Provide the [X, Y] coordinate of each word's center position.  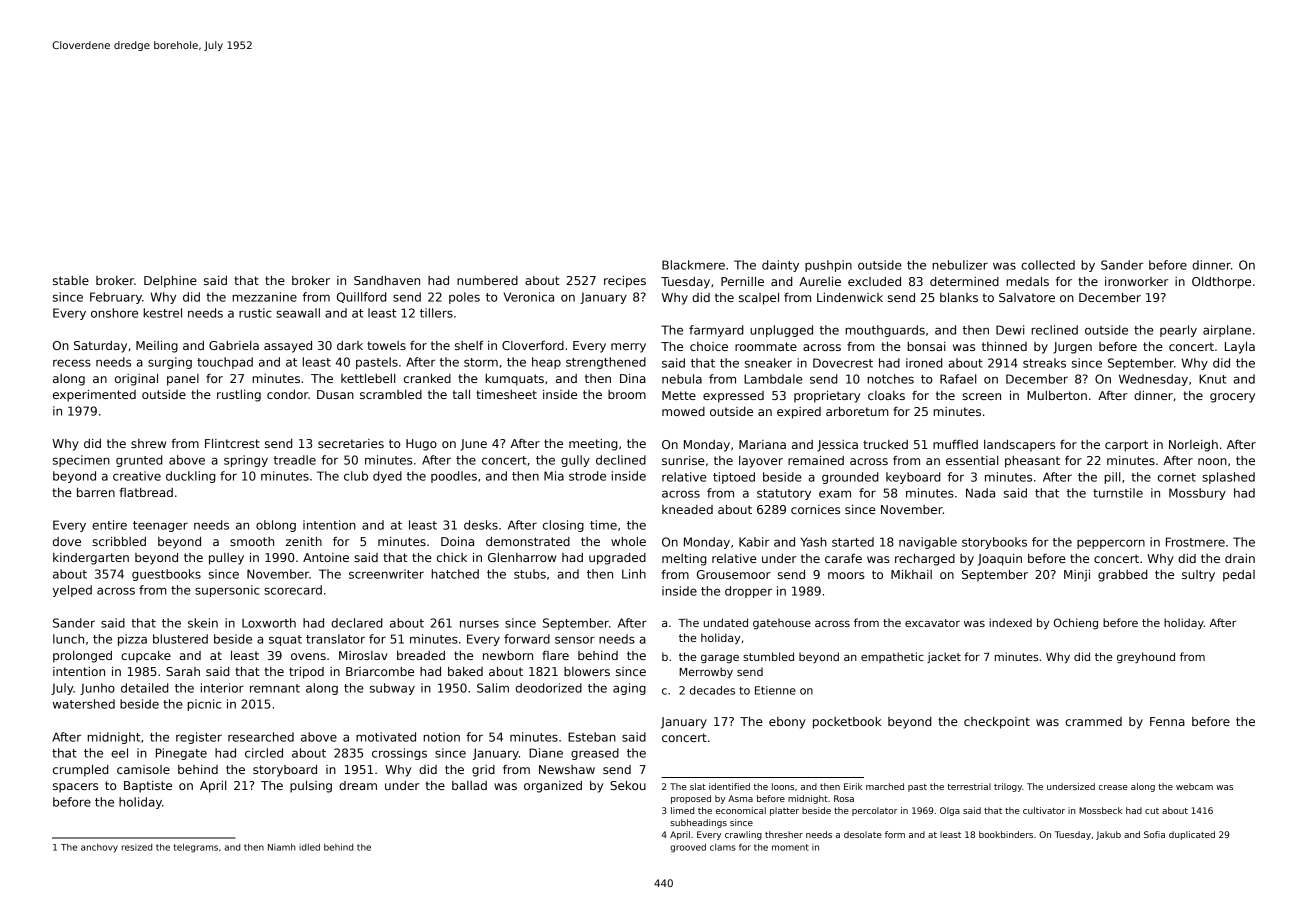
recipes [625, 282]
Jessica [837, 446]
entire [109, 525]
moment [790, 847]
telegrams [196, 848]
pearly [1178, 331]
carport [1126, 446]
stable [71, 280]
